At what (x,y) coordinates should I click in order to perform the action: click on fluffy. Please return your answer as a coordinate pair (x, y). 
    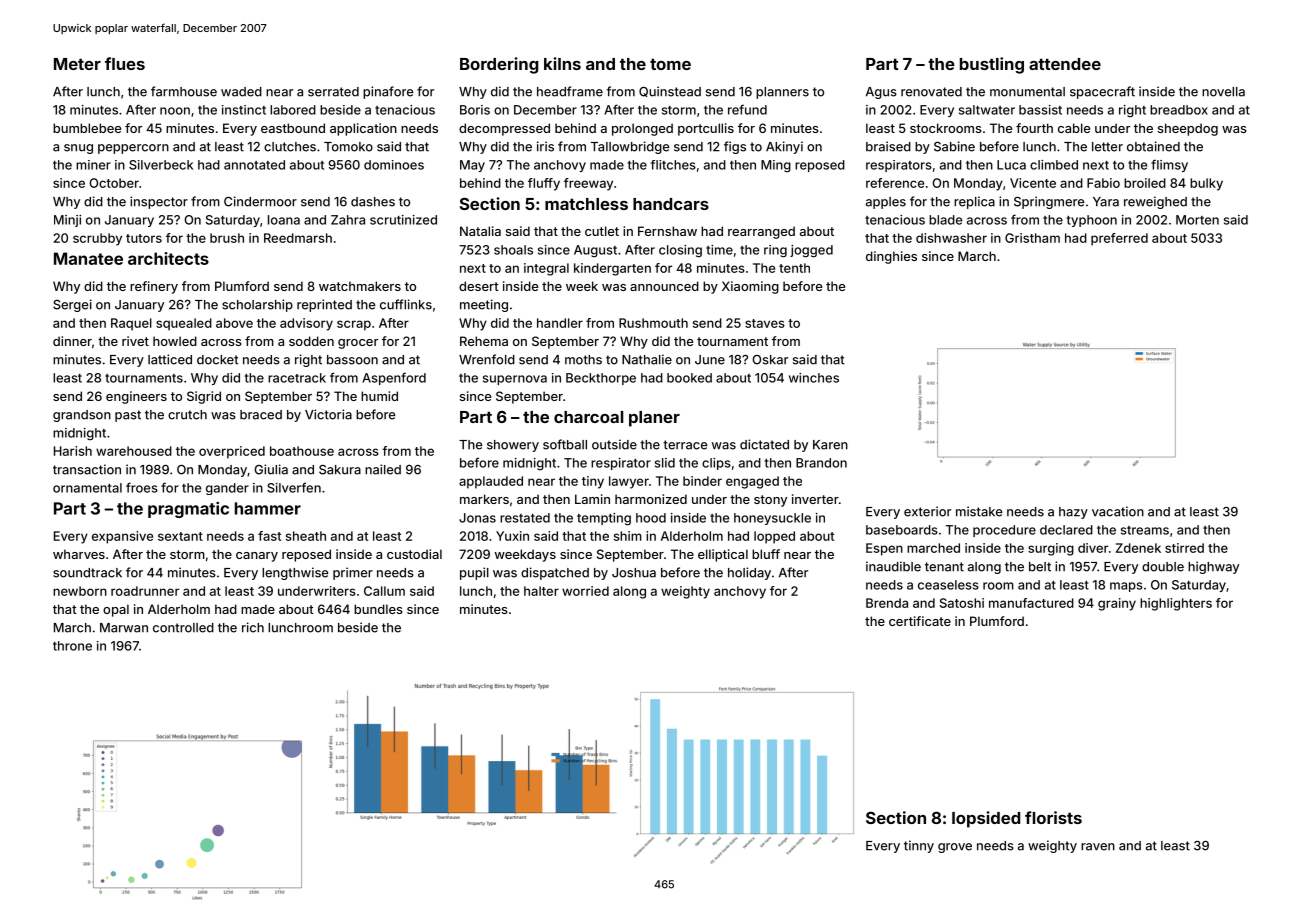
    Looking at the image, I should click on (544, 184).
